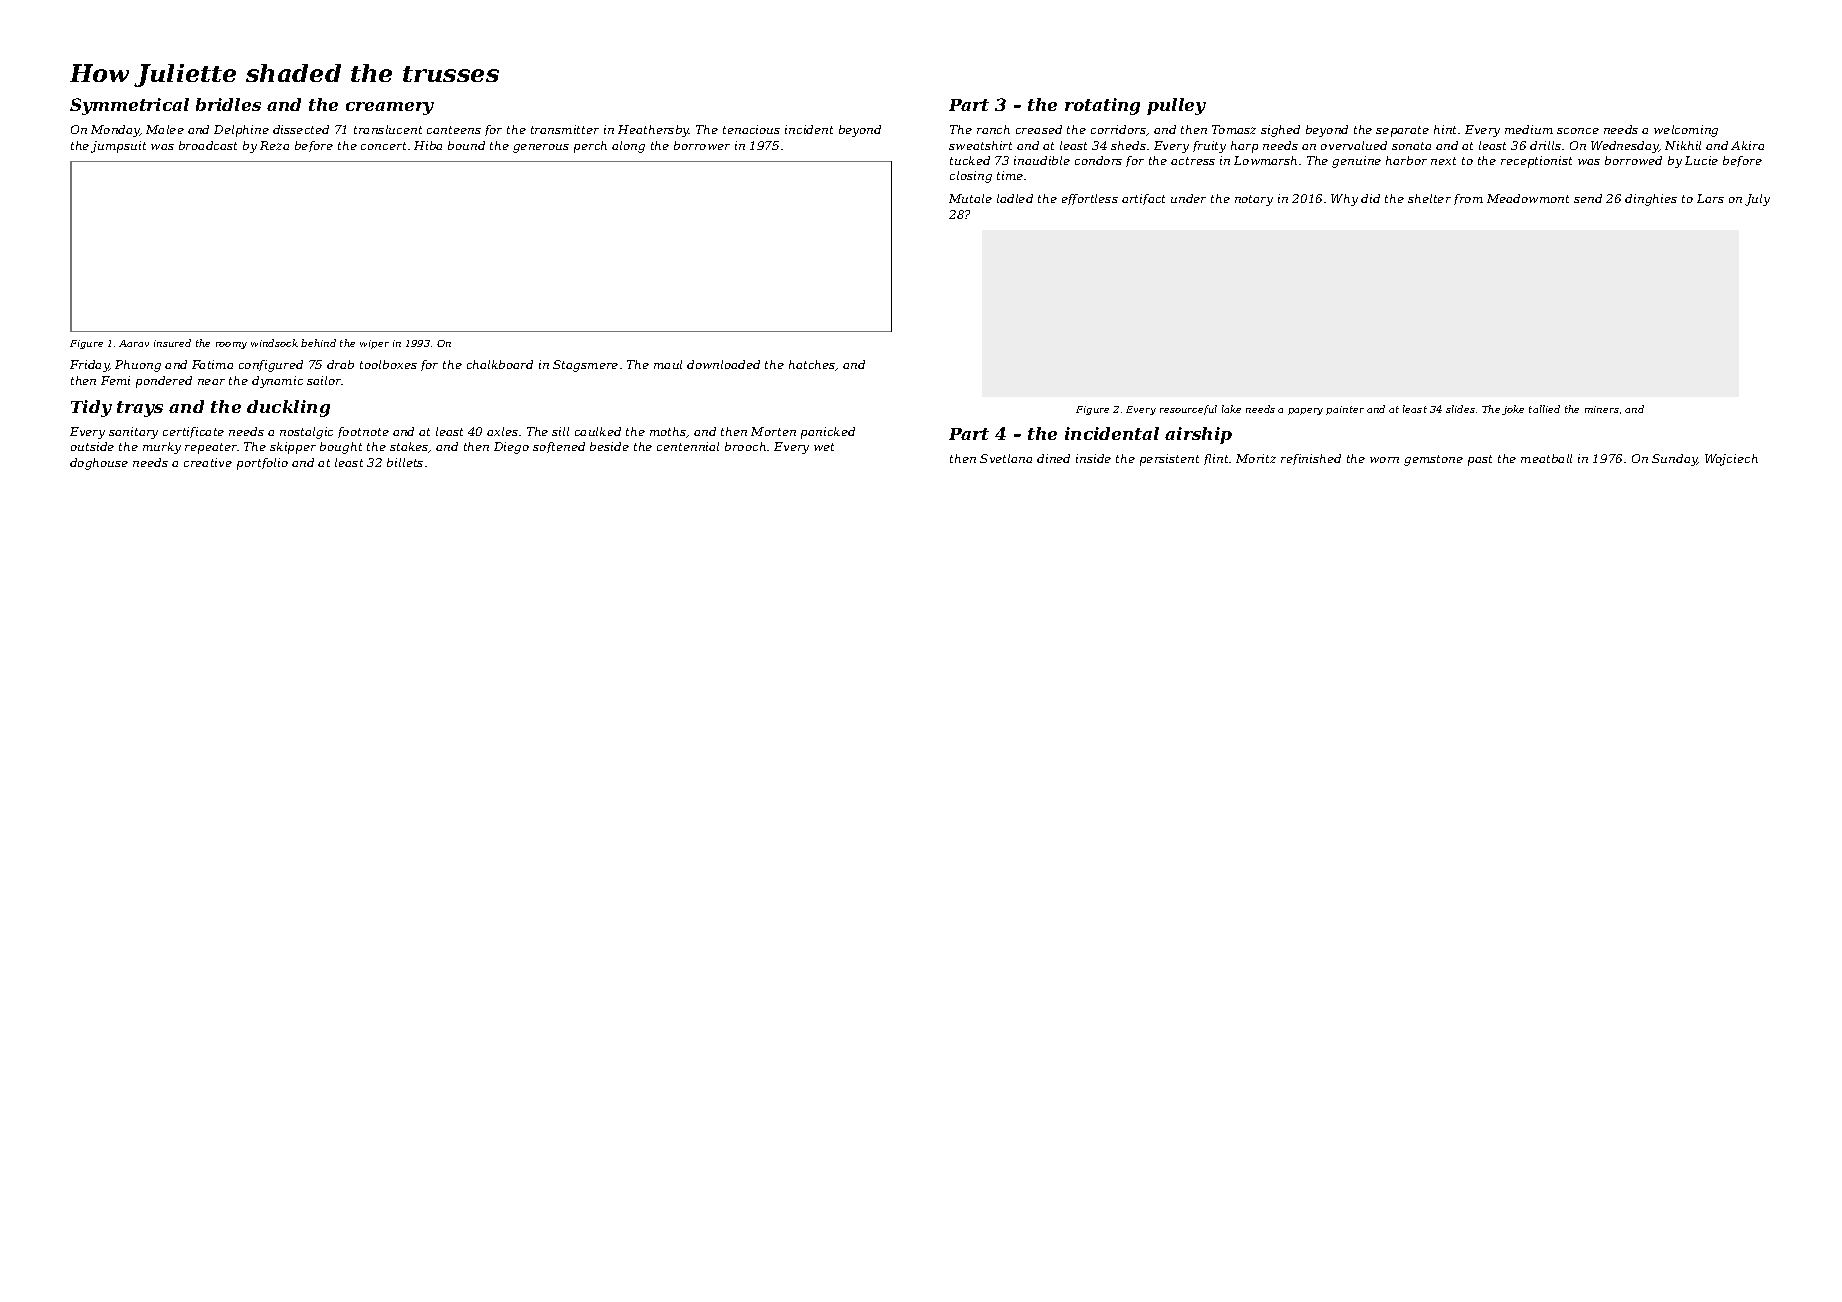 The image size is (1842, 1302). What do you see at coordinates (812, 365) in the screenshot?
I see `hatches` at bounding box center [812, 365].
